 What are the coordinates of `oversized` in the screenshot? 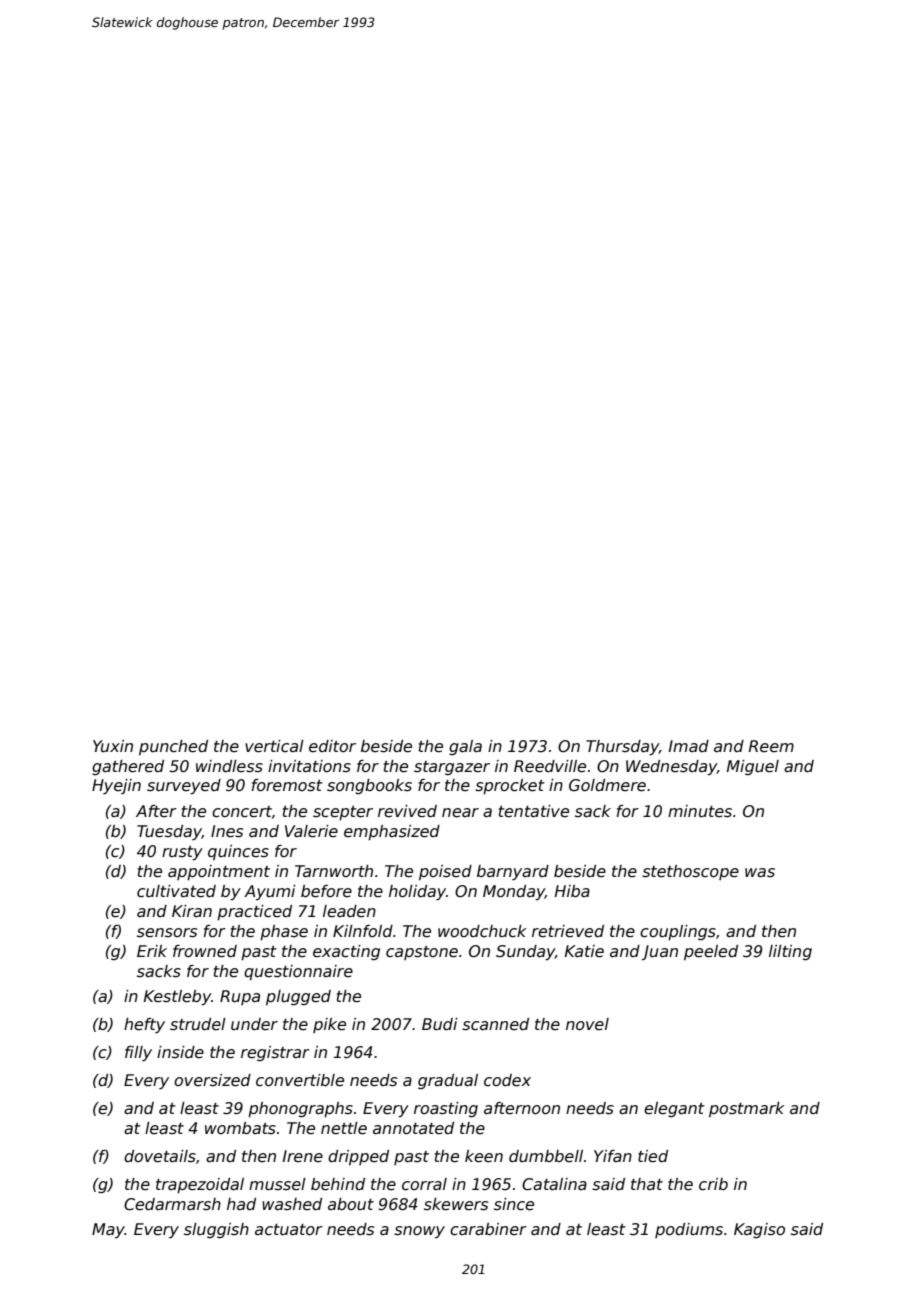 It's located at (212, 1080).
